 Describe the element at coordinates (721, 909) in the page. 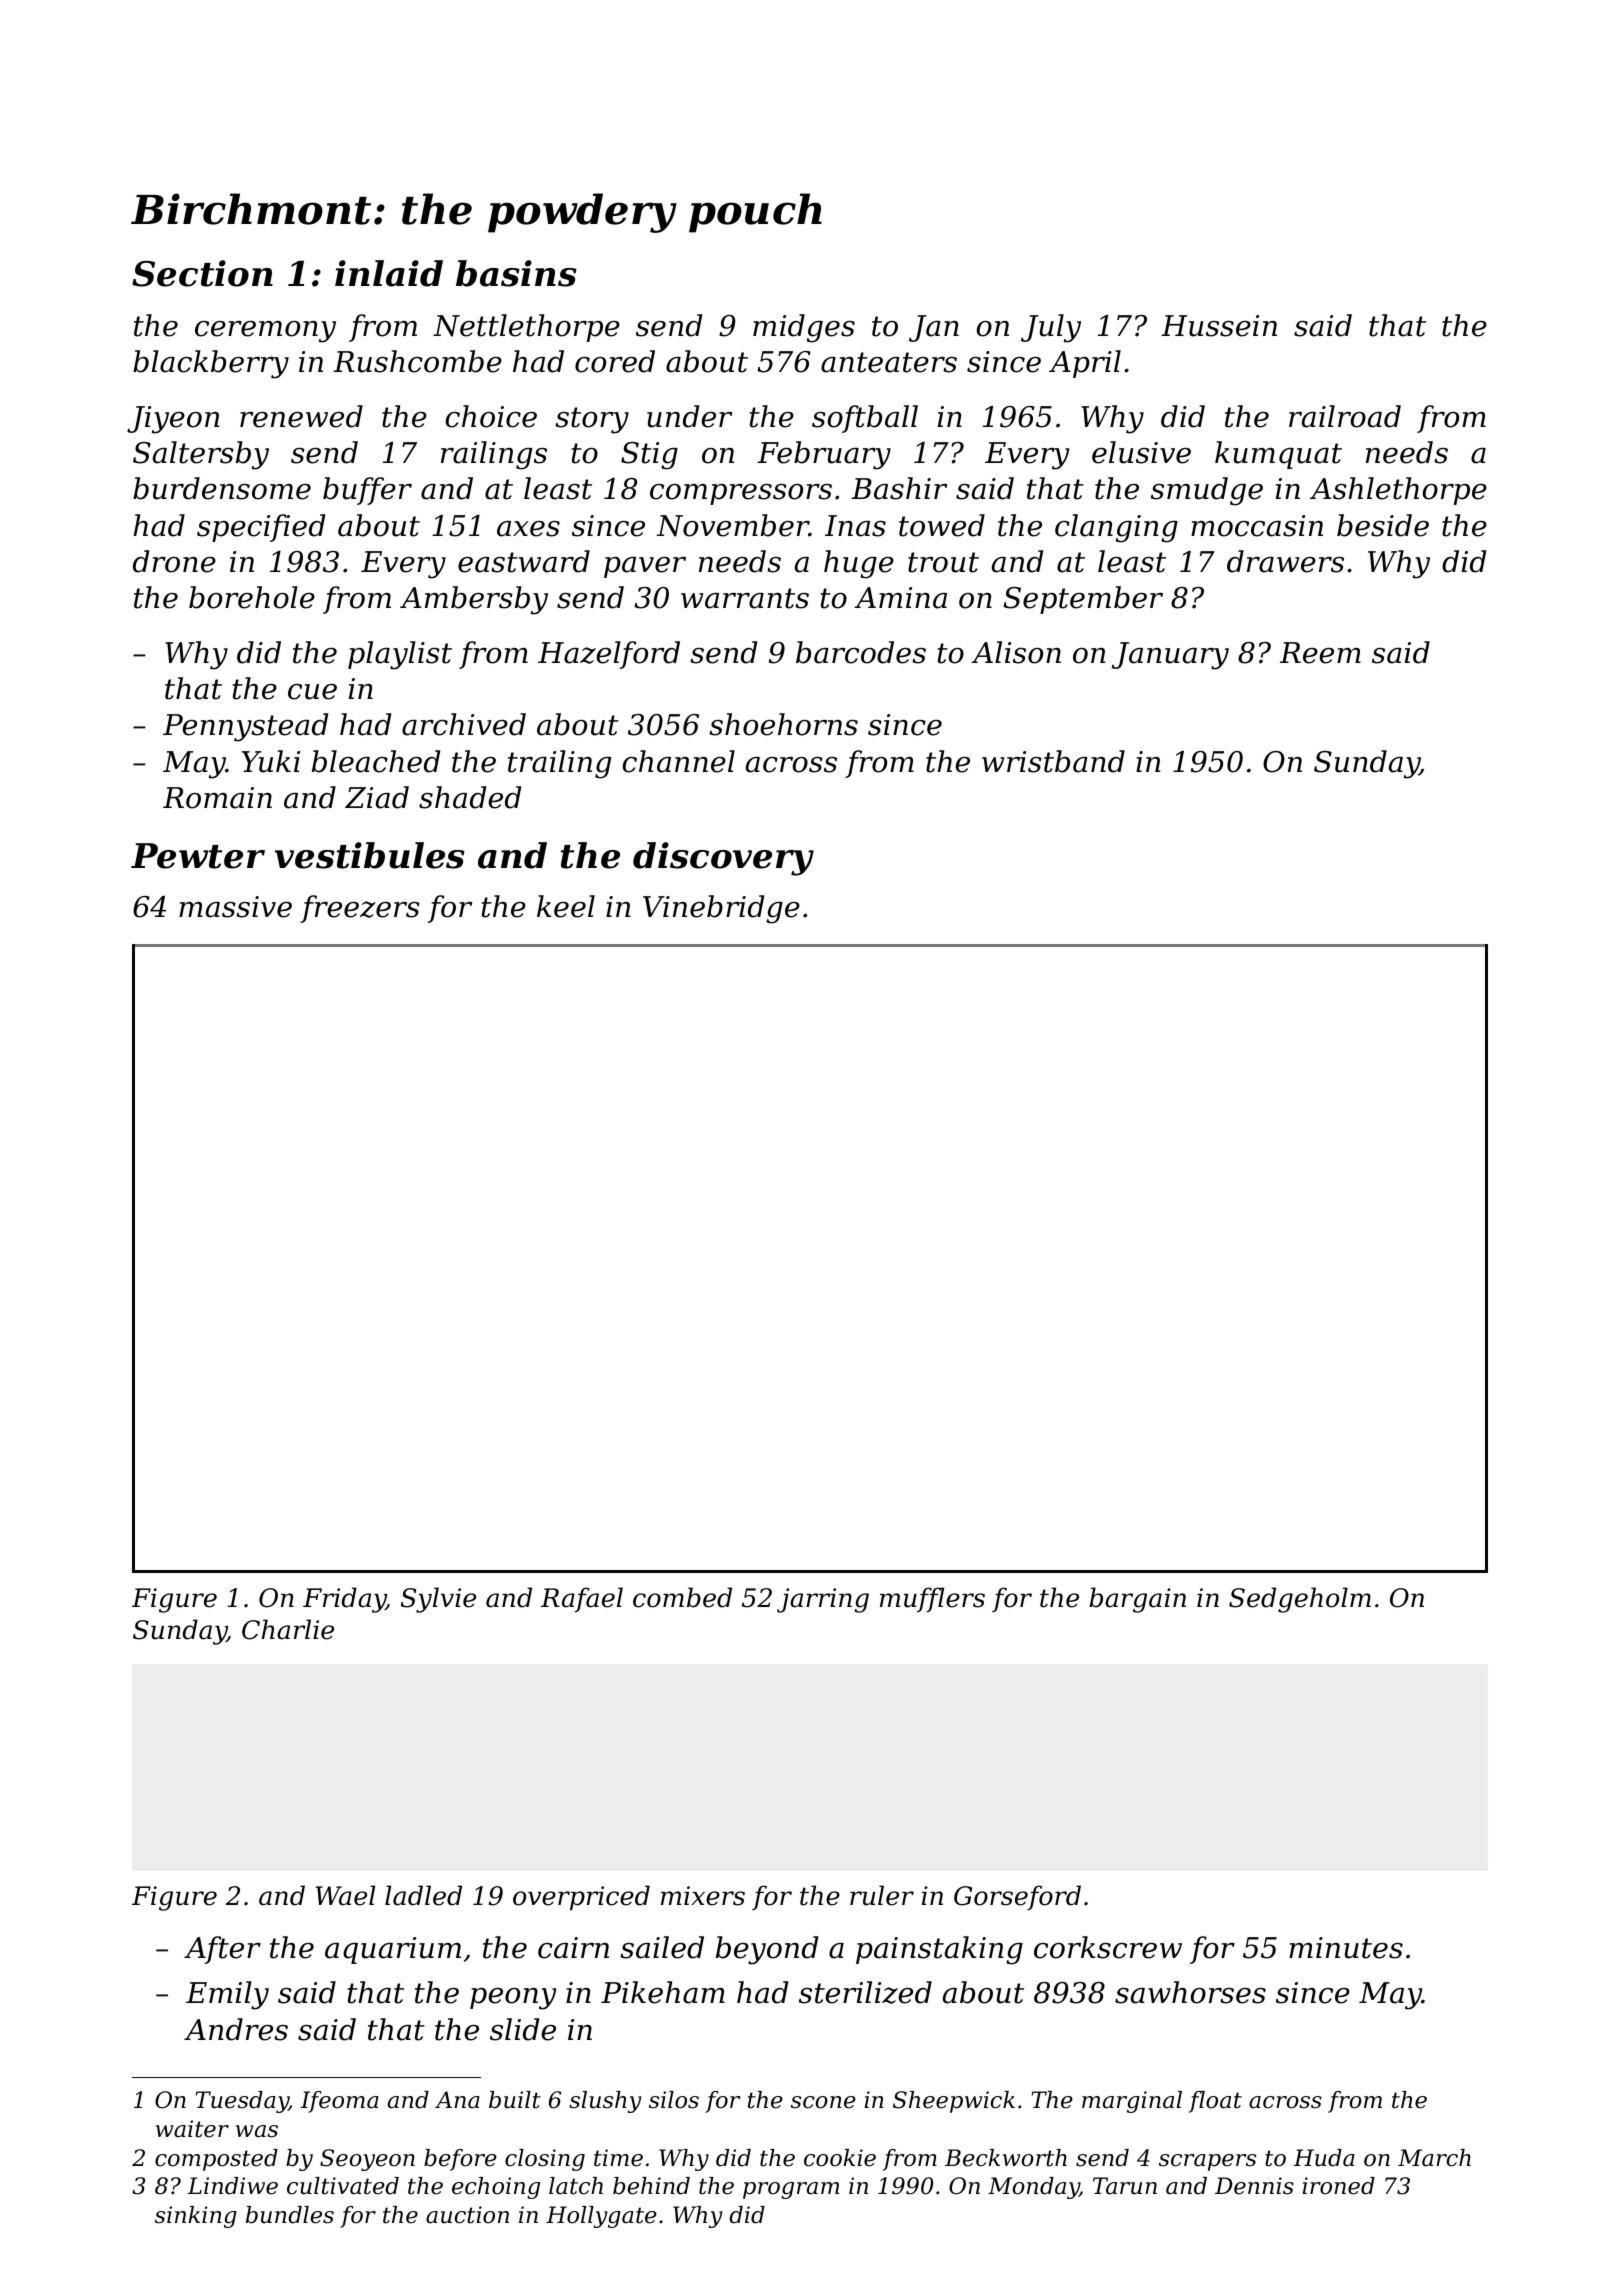

I see `Vinebridge` at that location.
